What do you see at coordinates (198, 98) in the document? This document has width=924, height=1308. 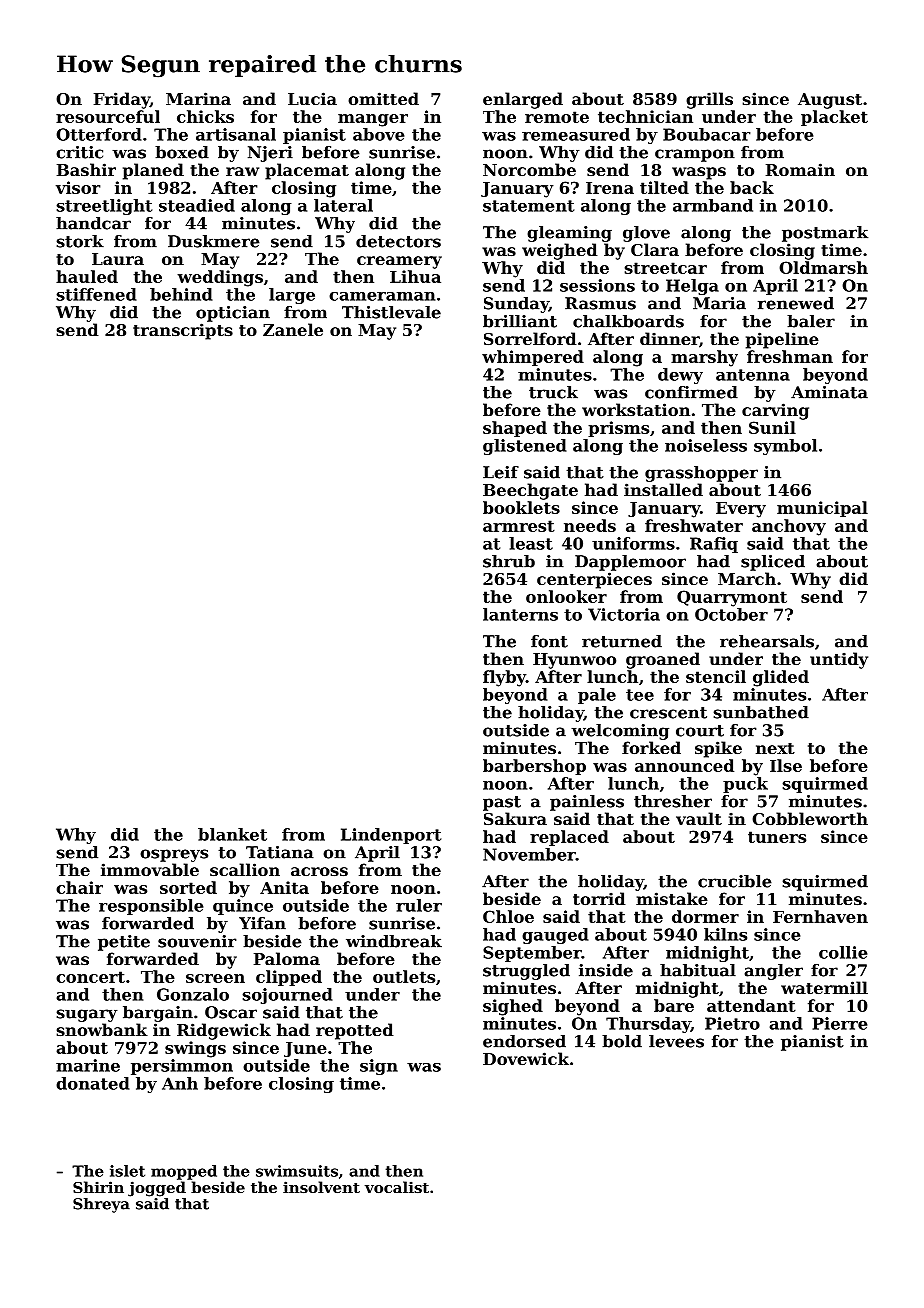 I see `Marina` at bounding box center [198, 98].
